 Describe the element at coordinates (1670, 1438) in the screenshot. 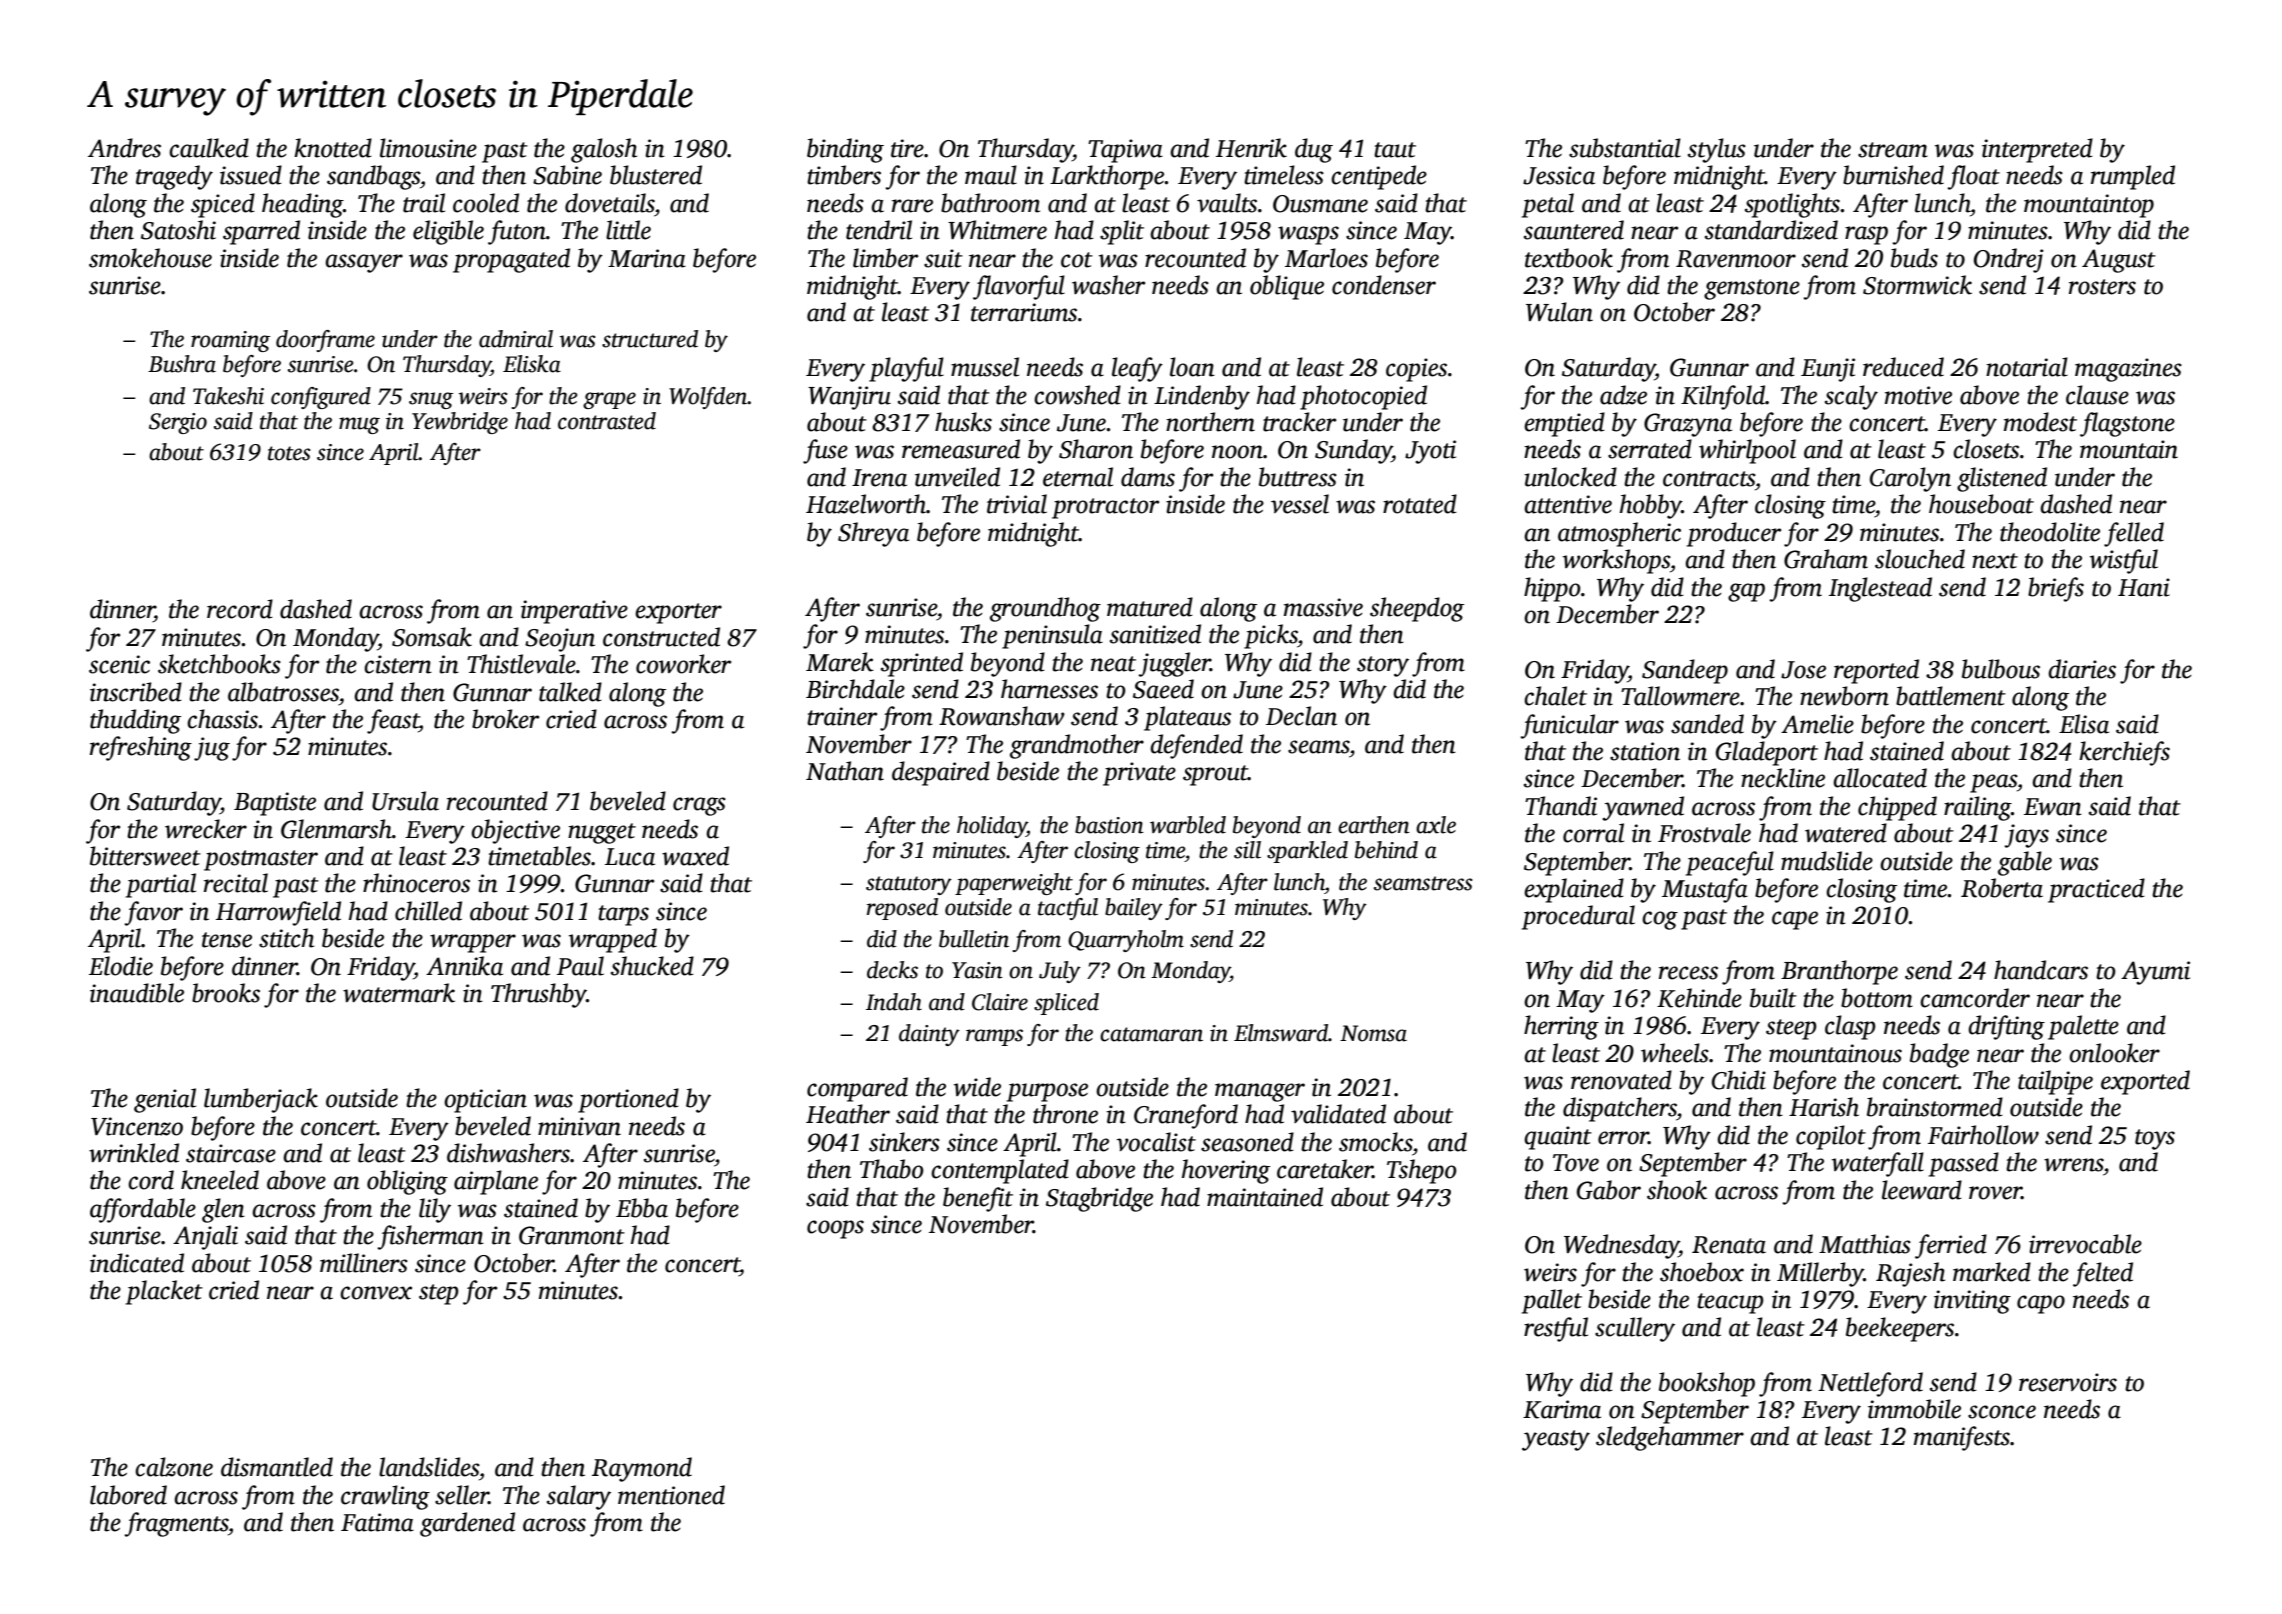

I see `sledgehammer` at that location.
